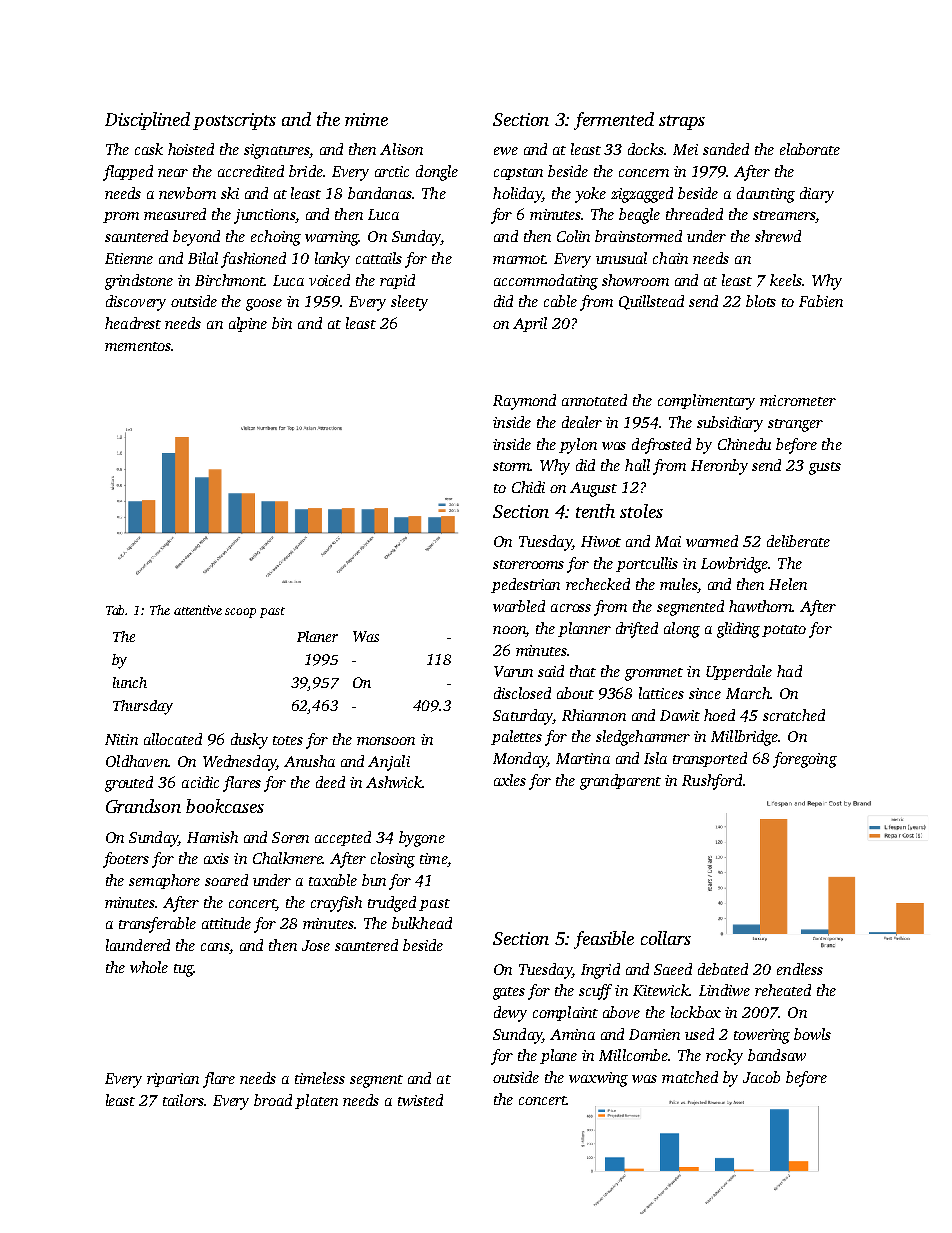 This document has width=952, height=1233. What do you see at coordinates (420, 1100) in the document?
I see `twisted` at bounding box center [420, 1100].
